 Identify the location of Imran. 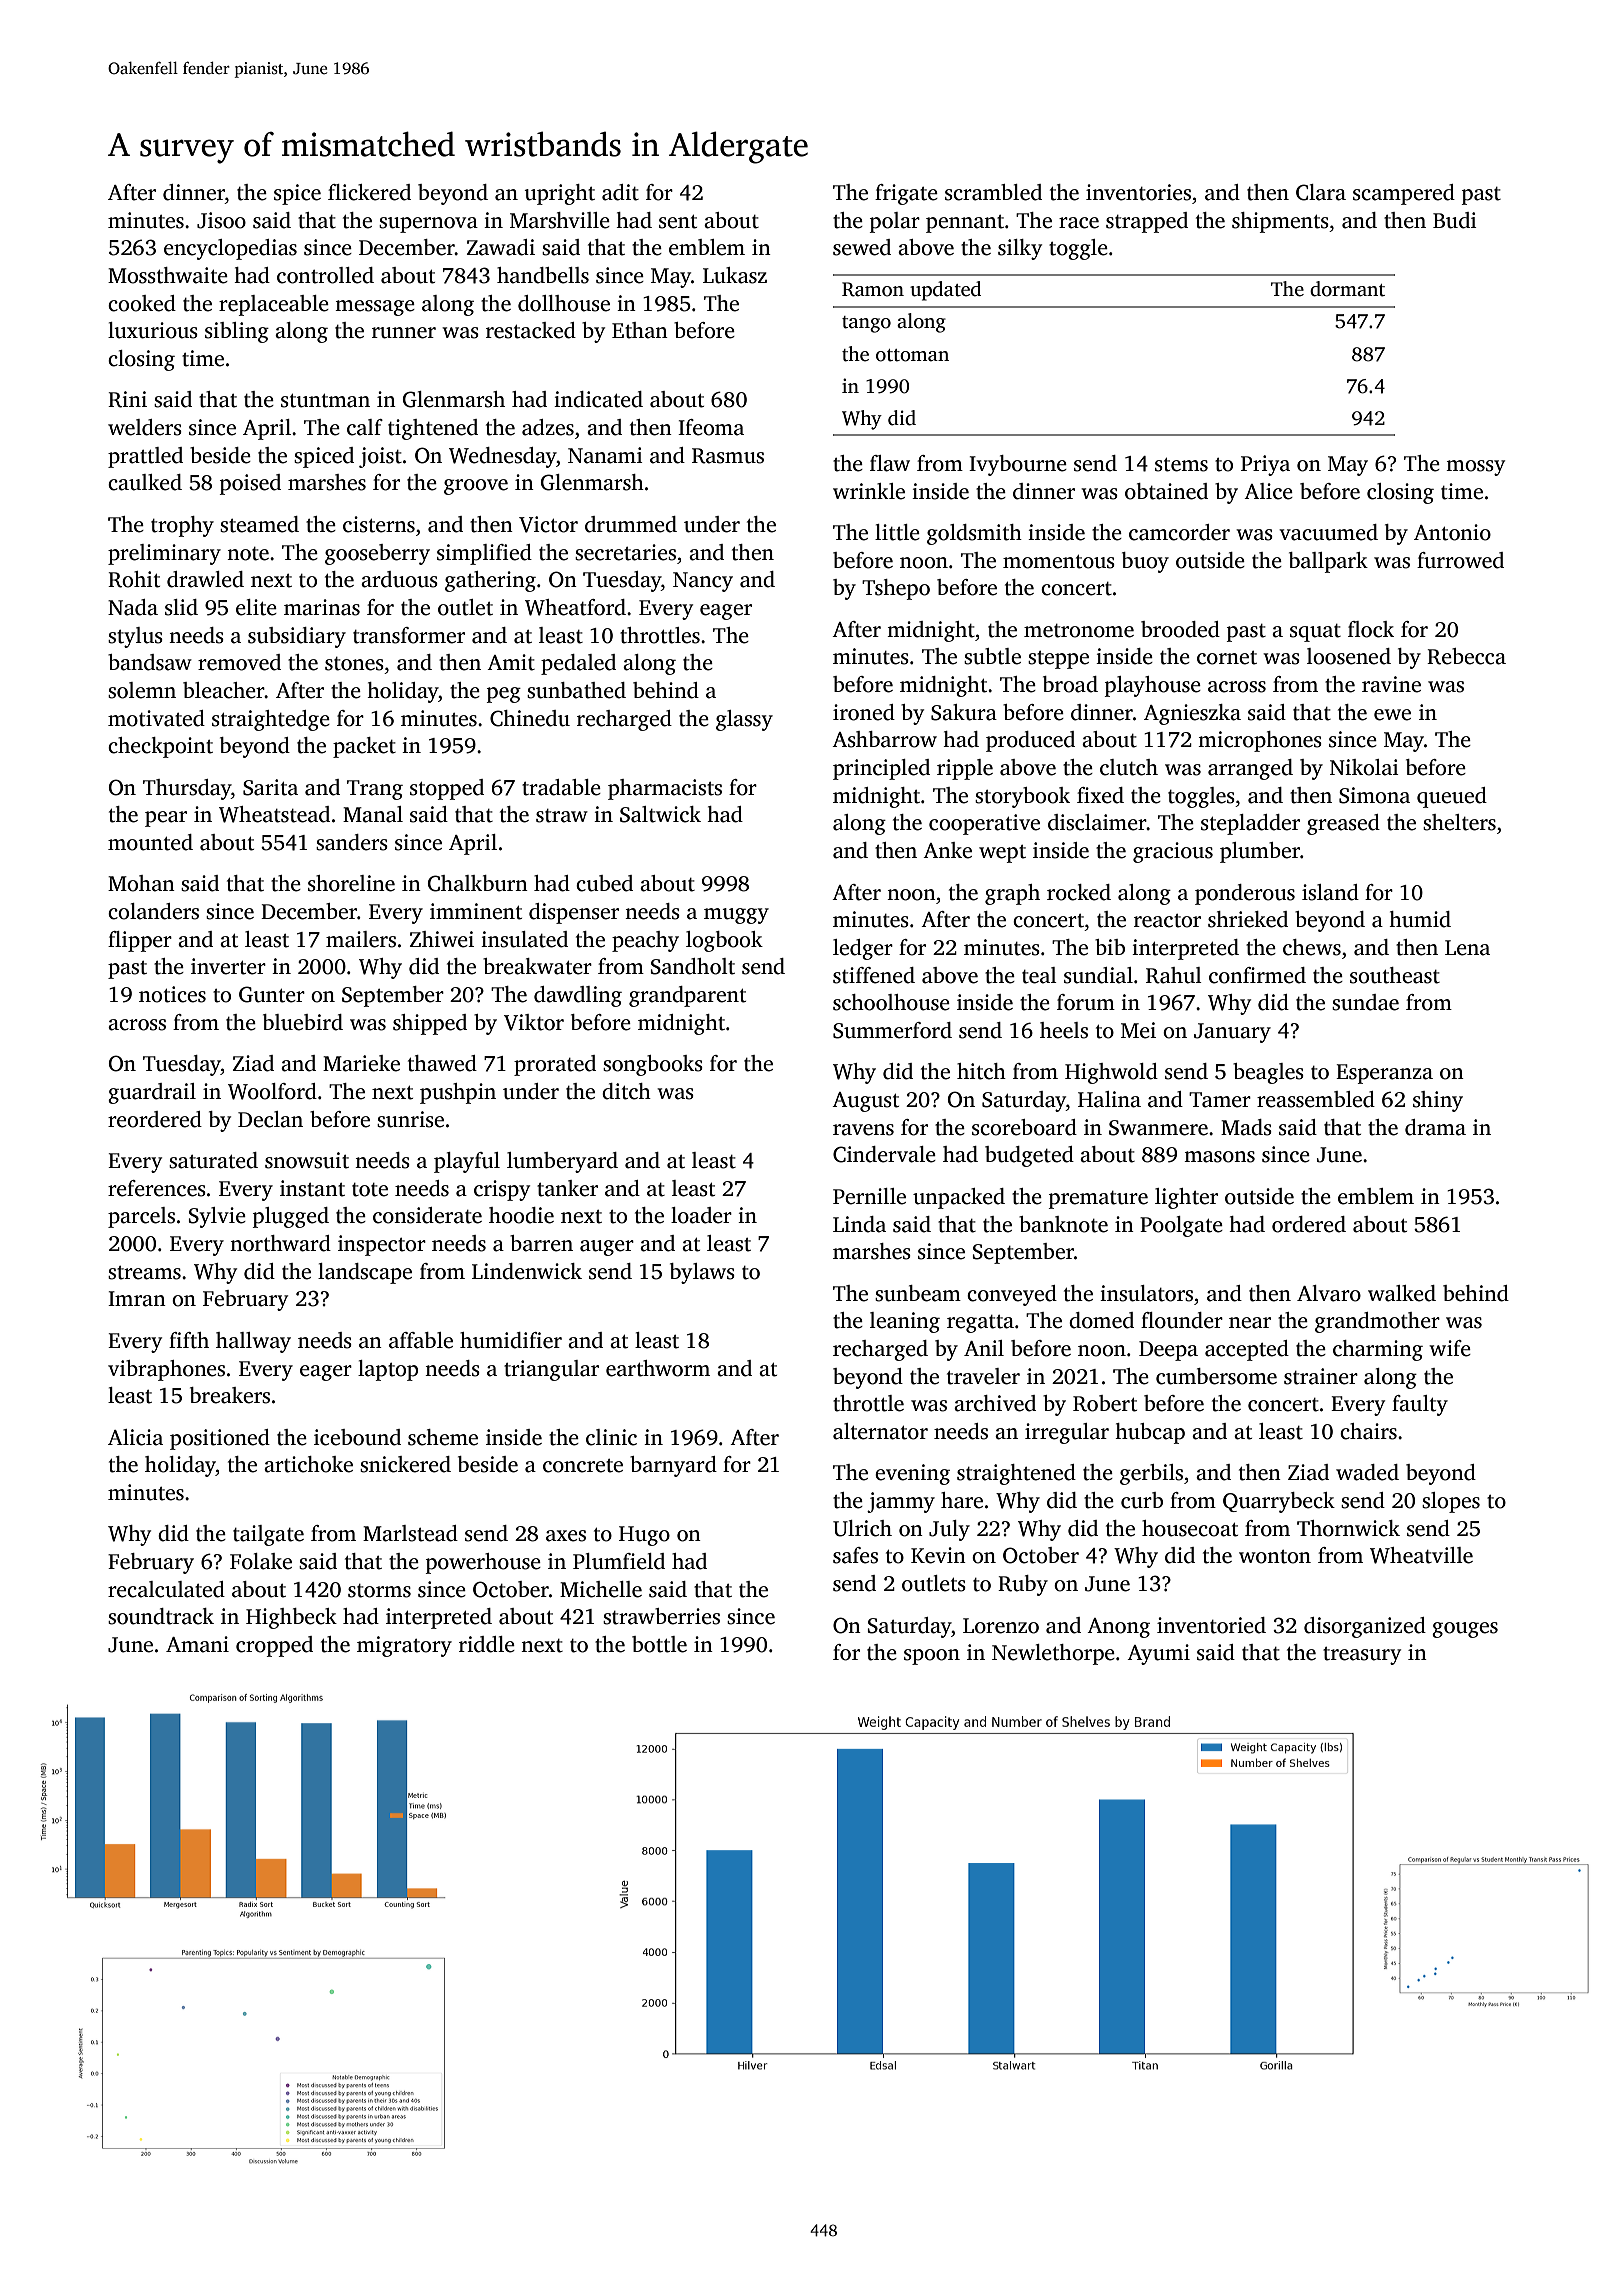
(137, 1299).
